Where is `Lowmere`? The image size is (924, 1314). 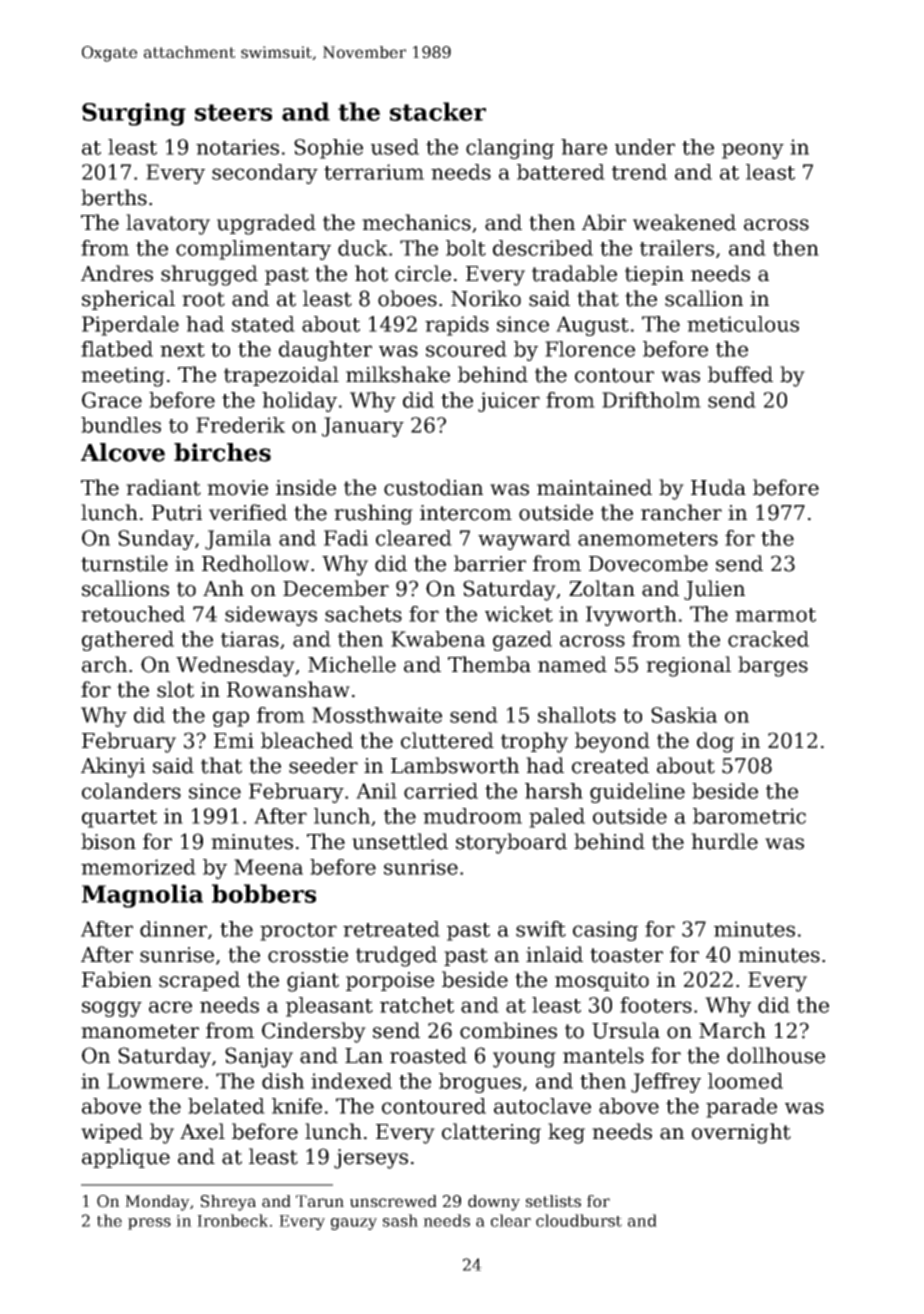 Lowmere is located at coordinates (155, 1081).
